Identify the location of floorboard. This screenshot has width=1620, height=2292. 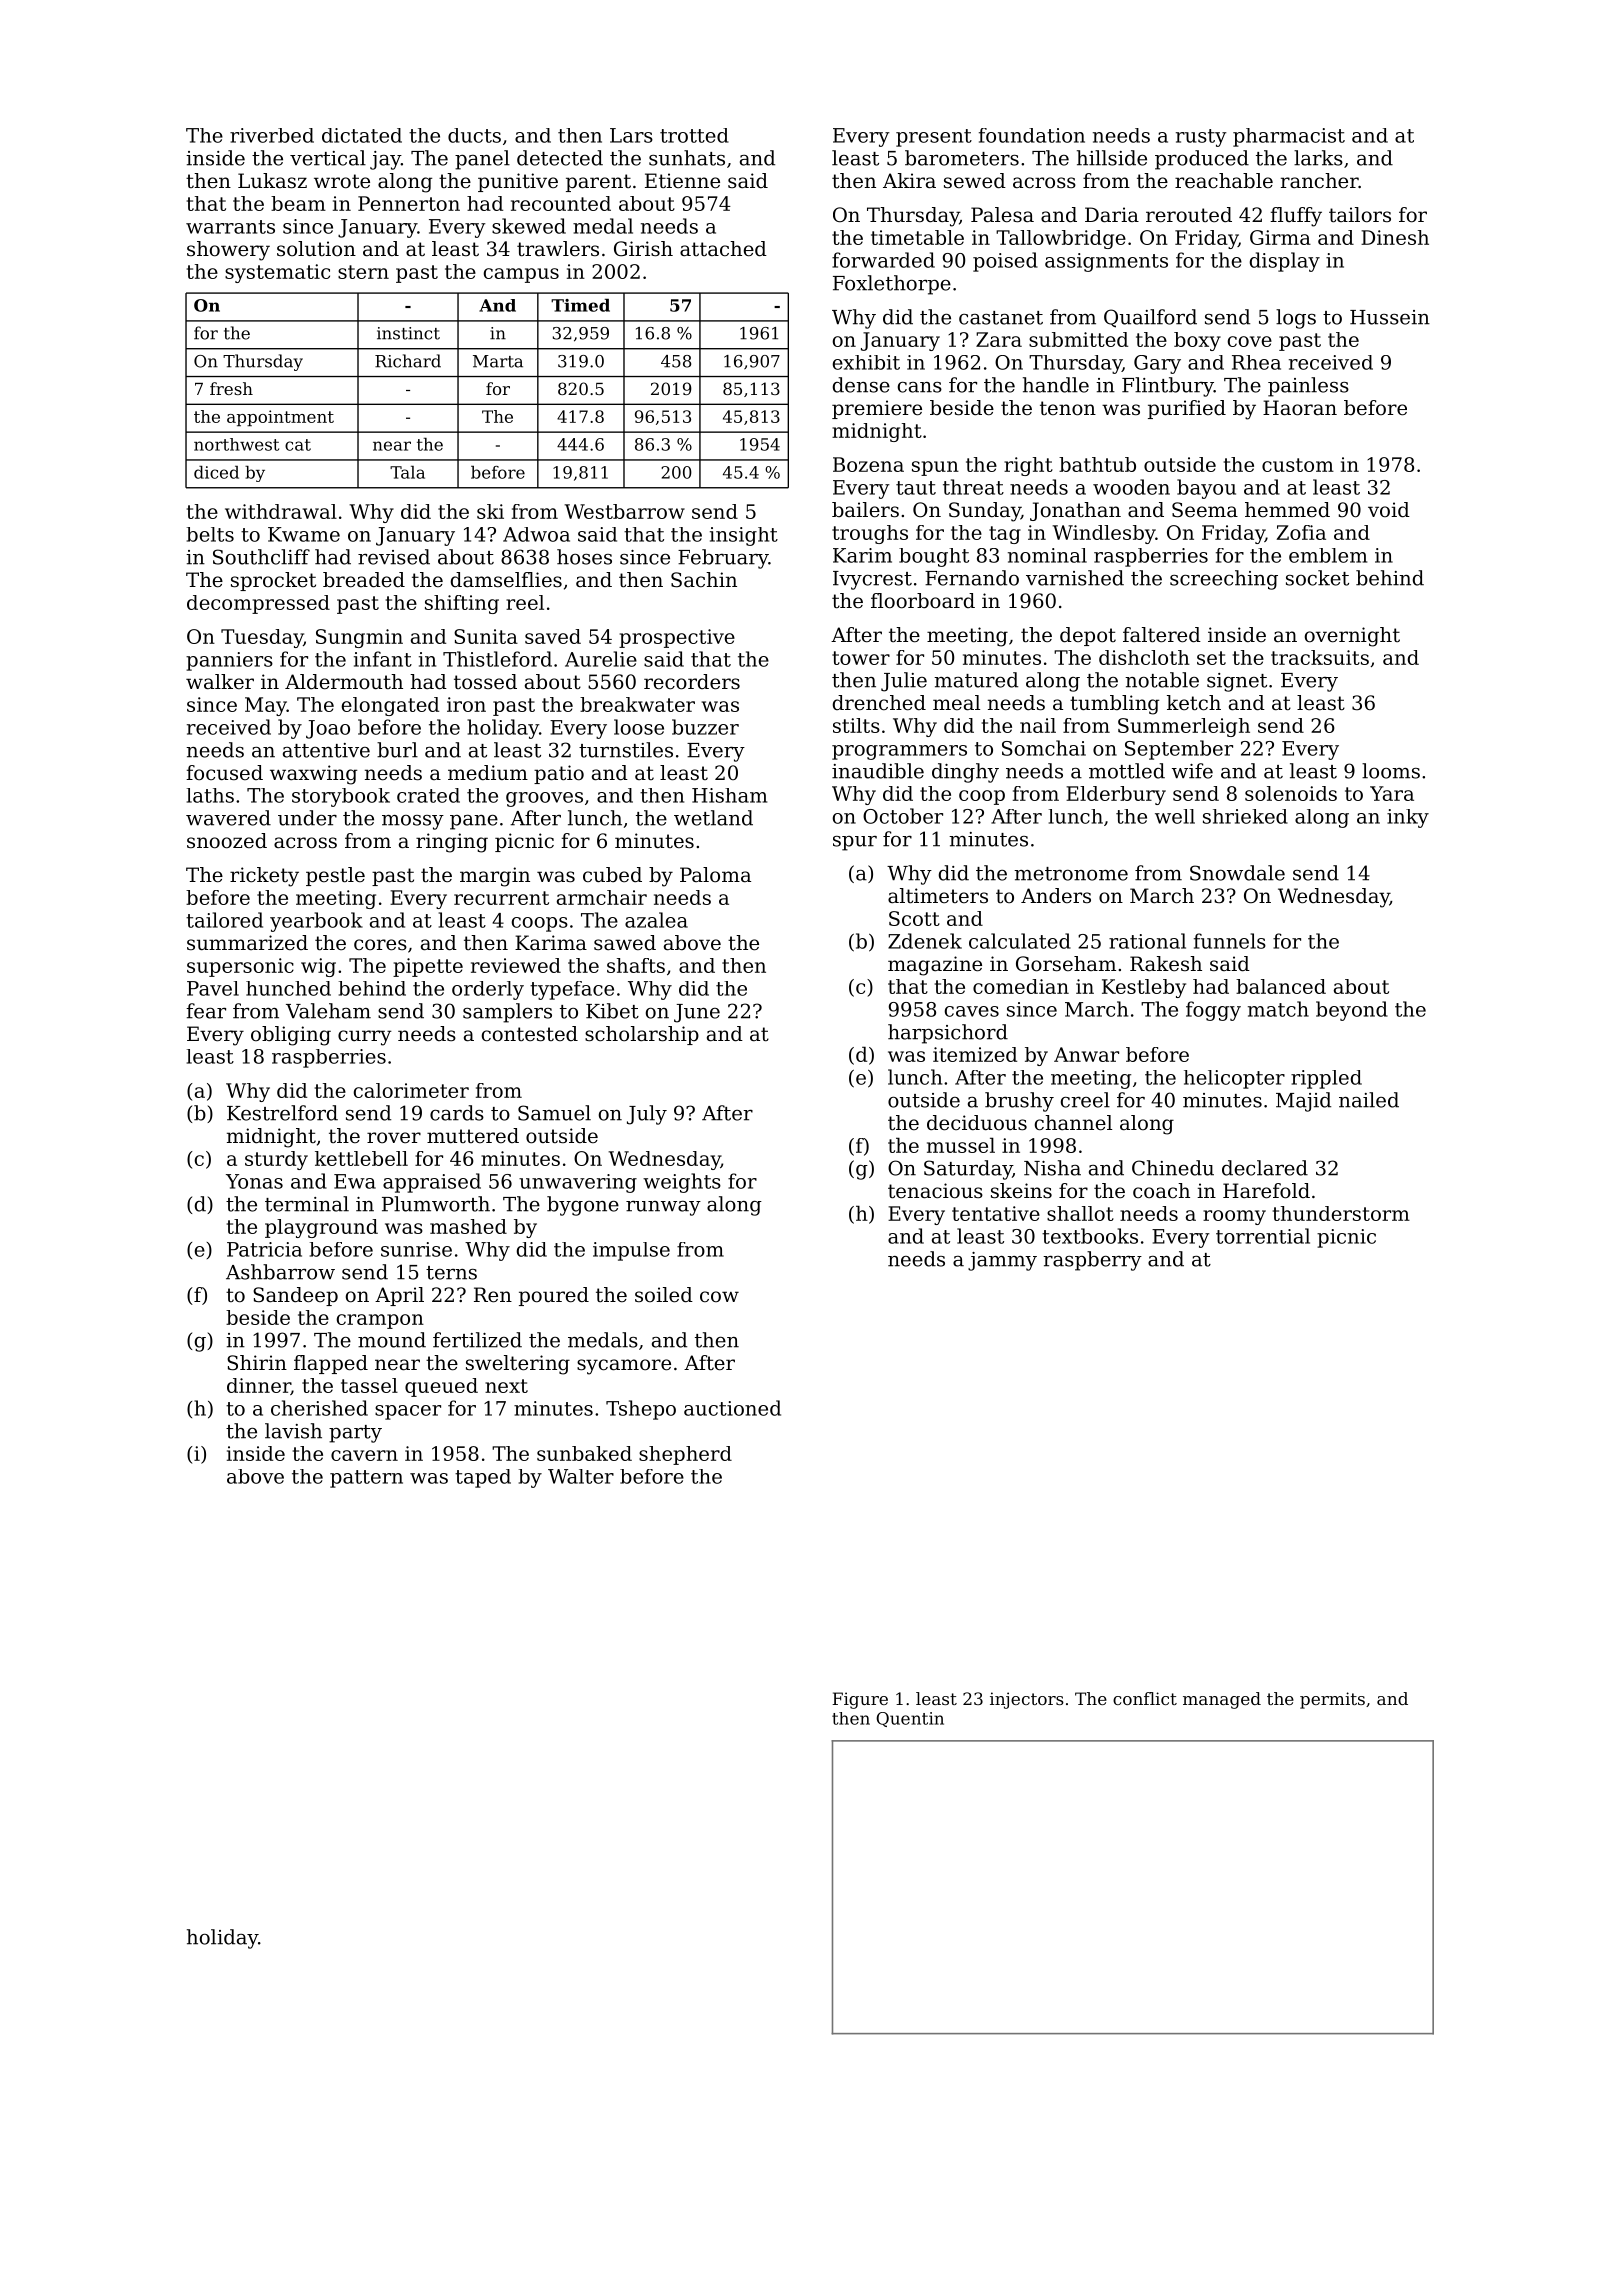
(923, 601).
